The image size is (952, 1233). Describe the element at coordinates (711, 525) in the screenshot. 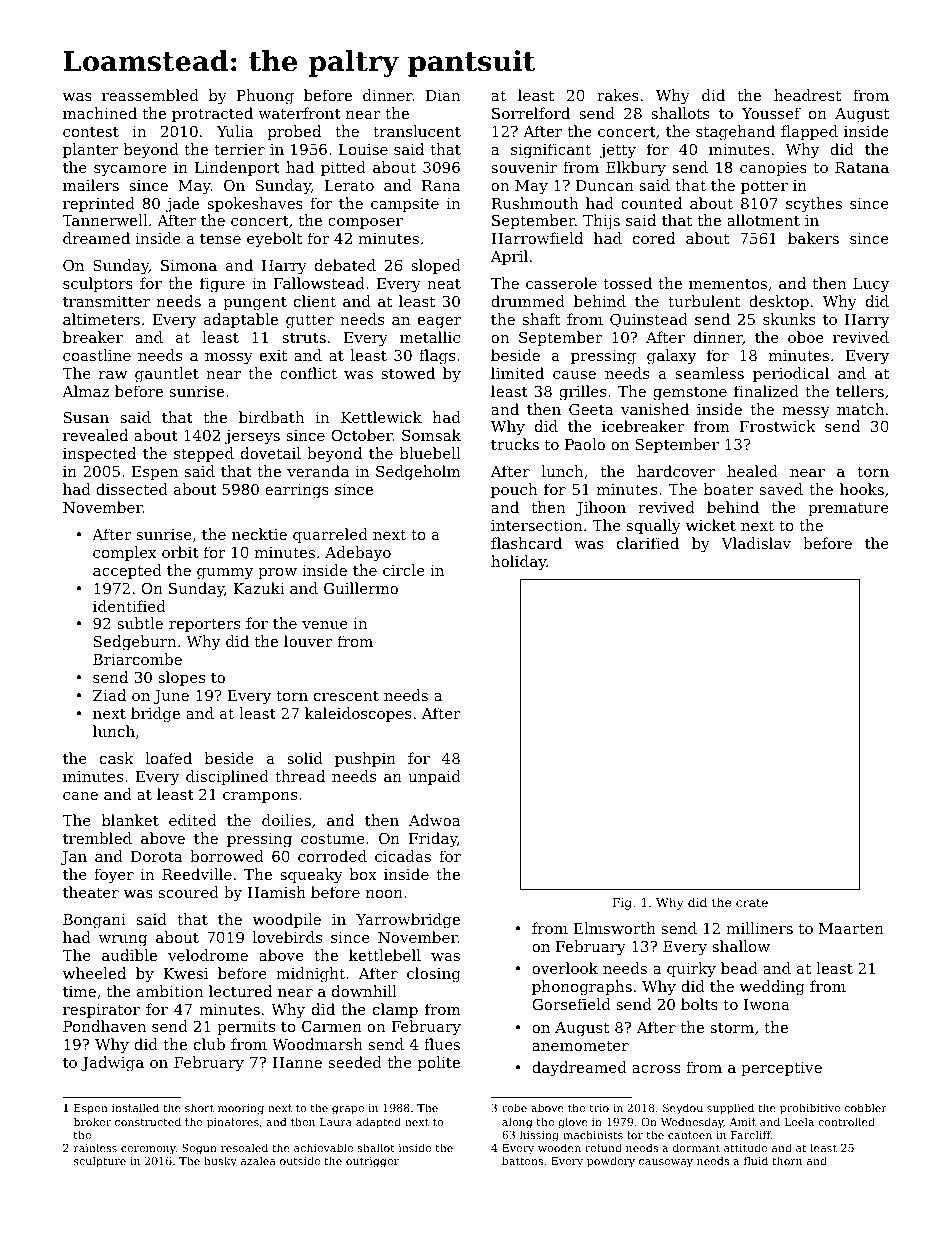

I see `wicket` at that location.
